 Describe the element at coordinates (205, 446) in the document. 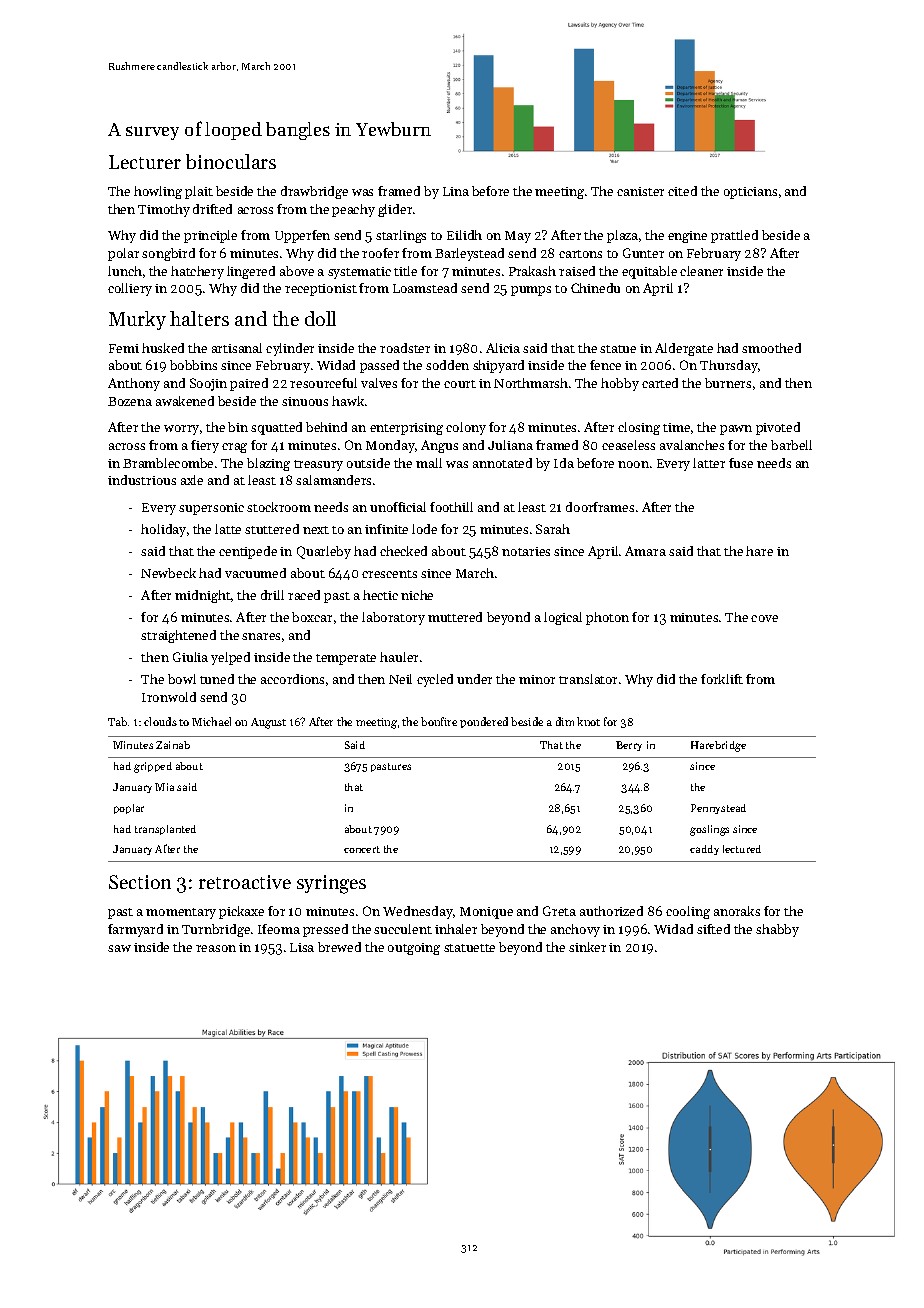

I see `fiery` at that location.
